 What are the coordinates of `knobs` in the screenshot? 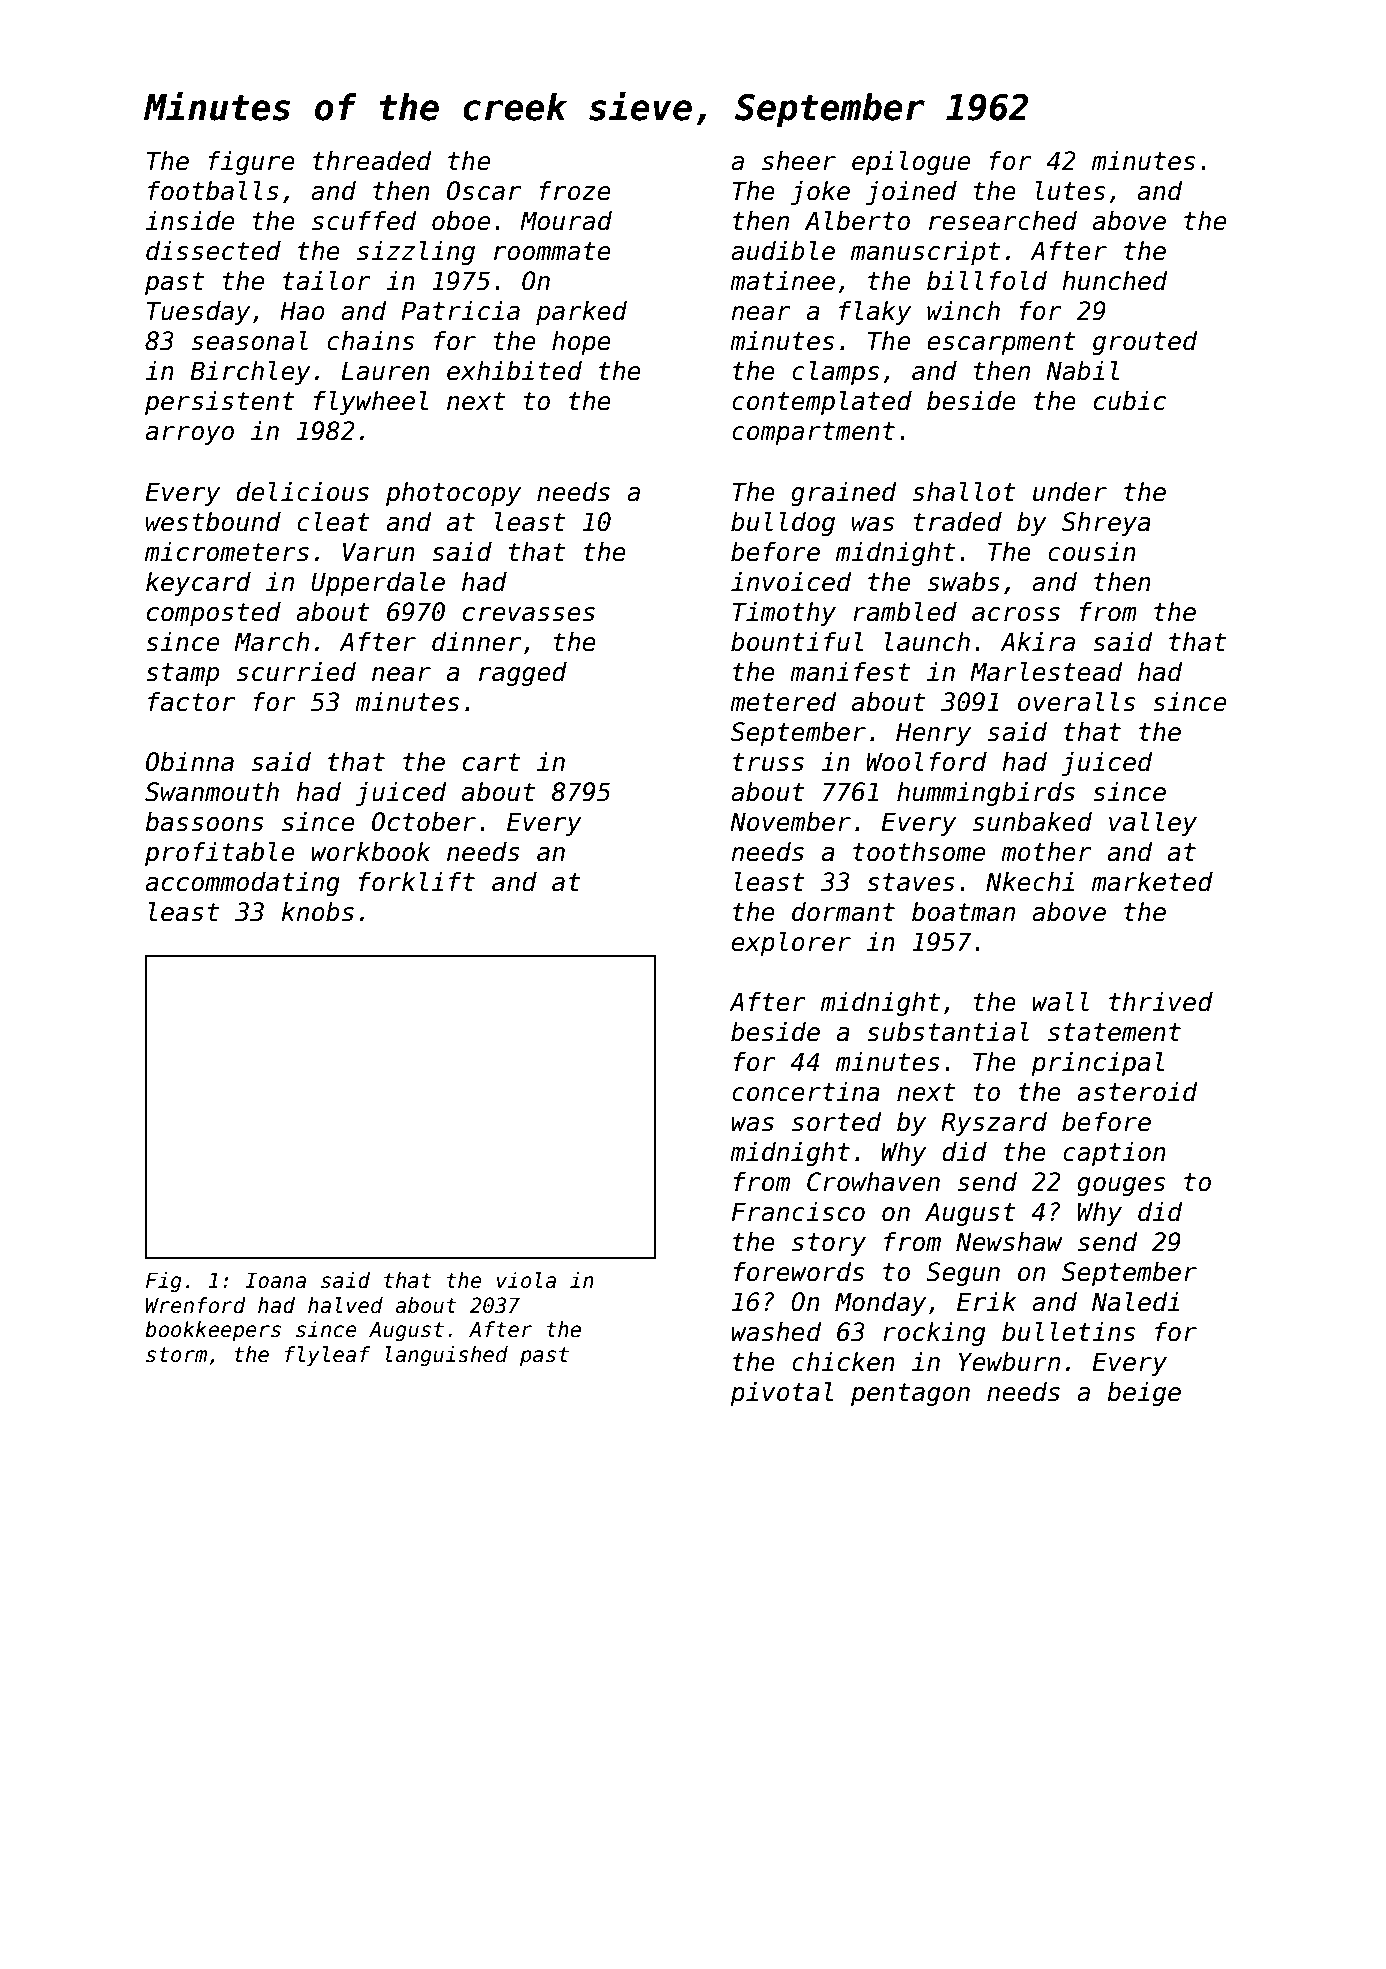 It's located at (318, 912).
